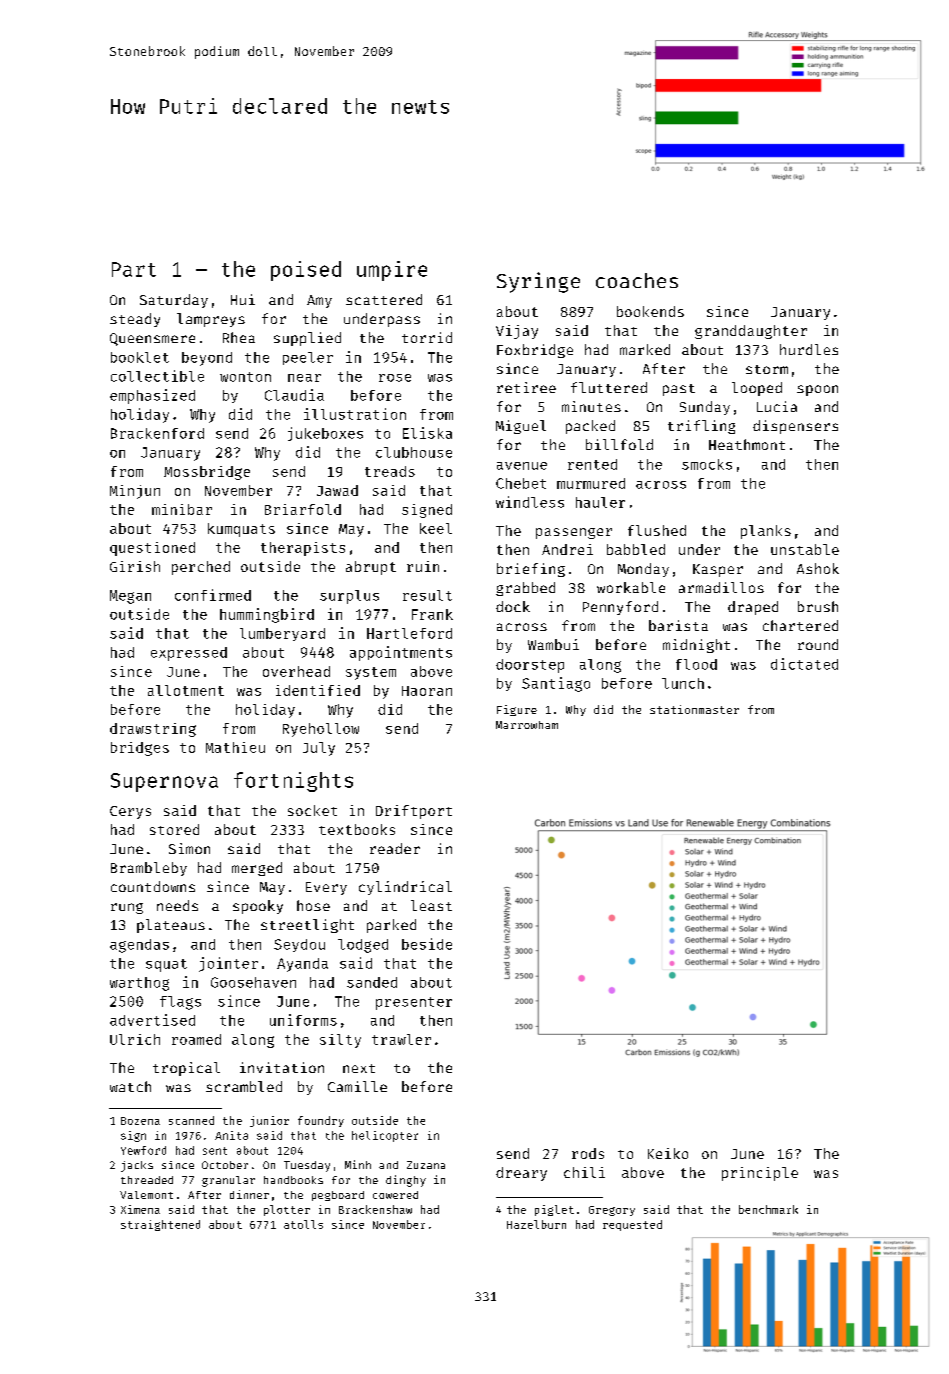 This screenshot has height=1374, width=949. What do you see at coordinates (385, 1136) in the screenshot?
I see `helicopter` at bounding box center [385, 1136].
